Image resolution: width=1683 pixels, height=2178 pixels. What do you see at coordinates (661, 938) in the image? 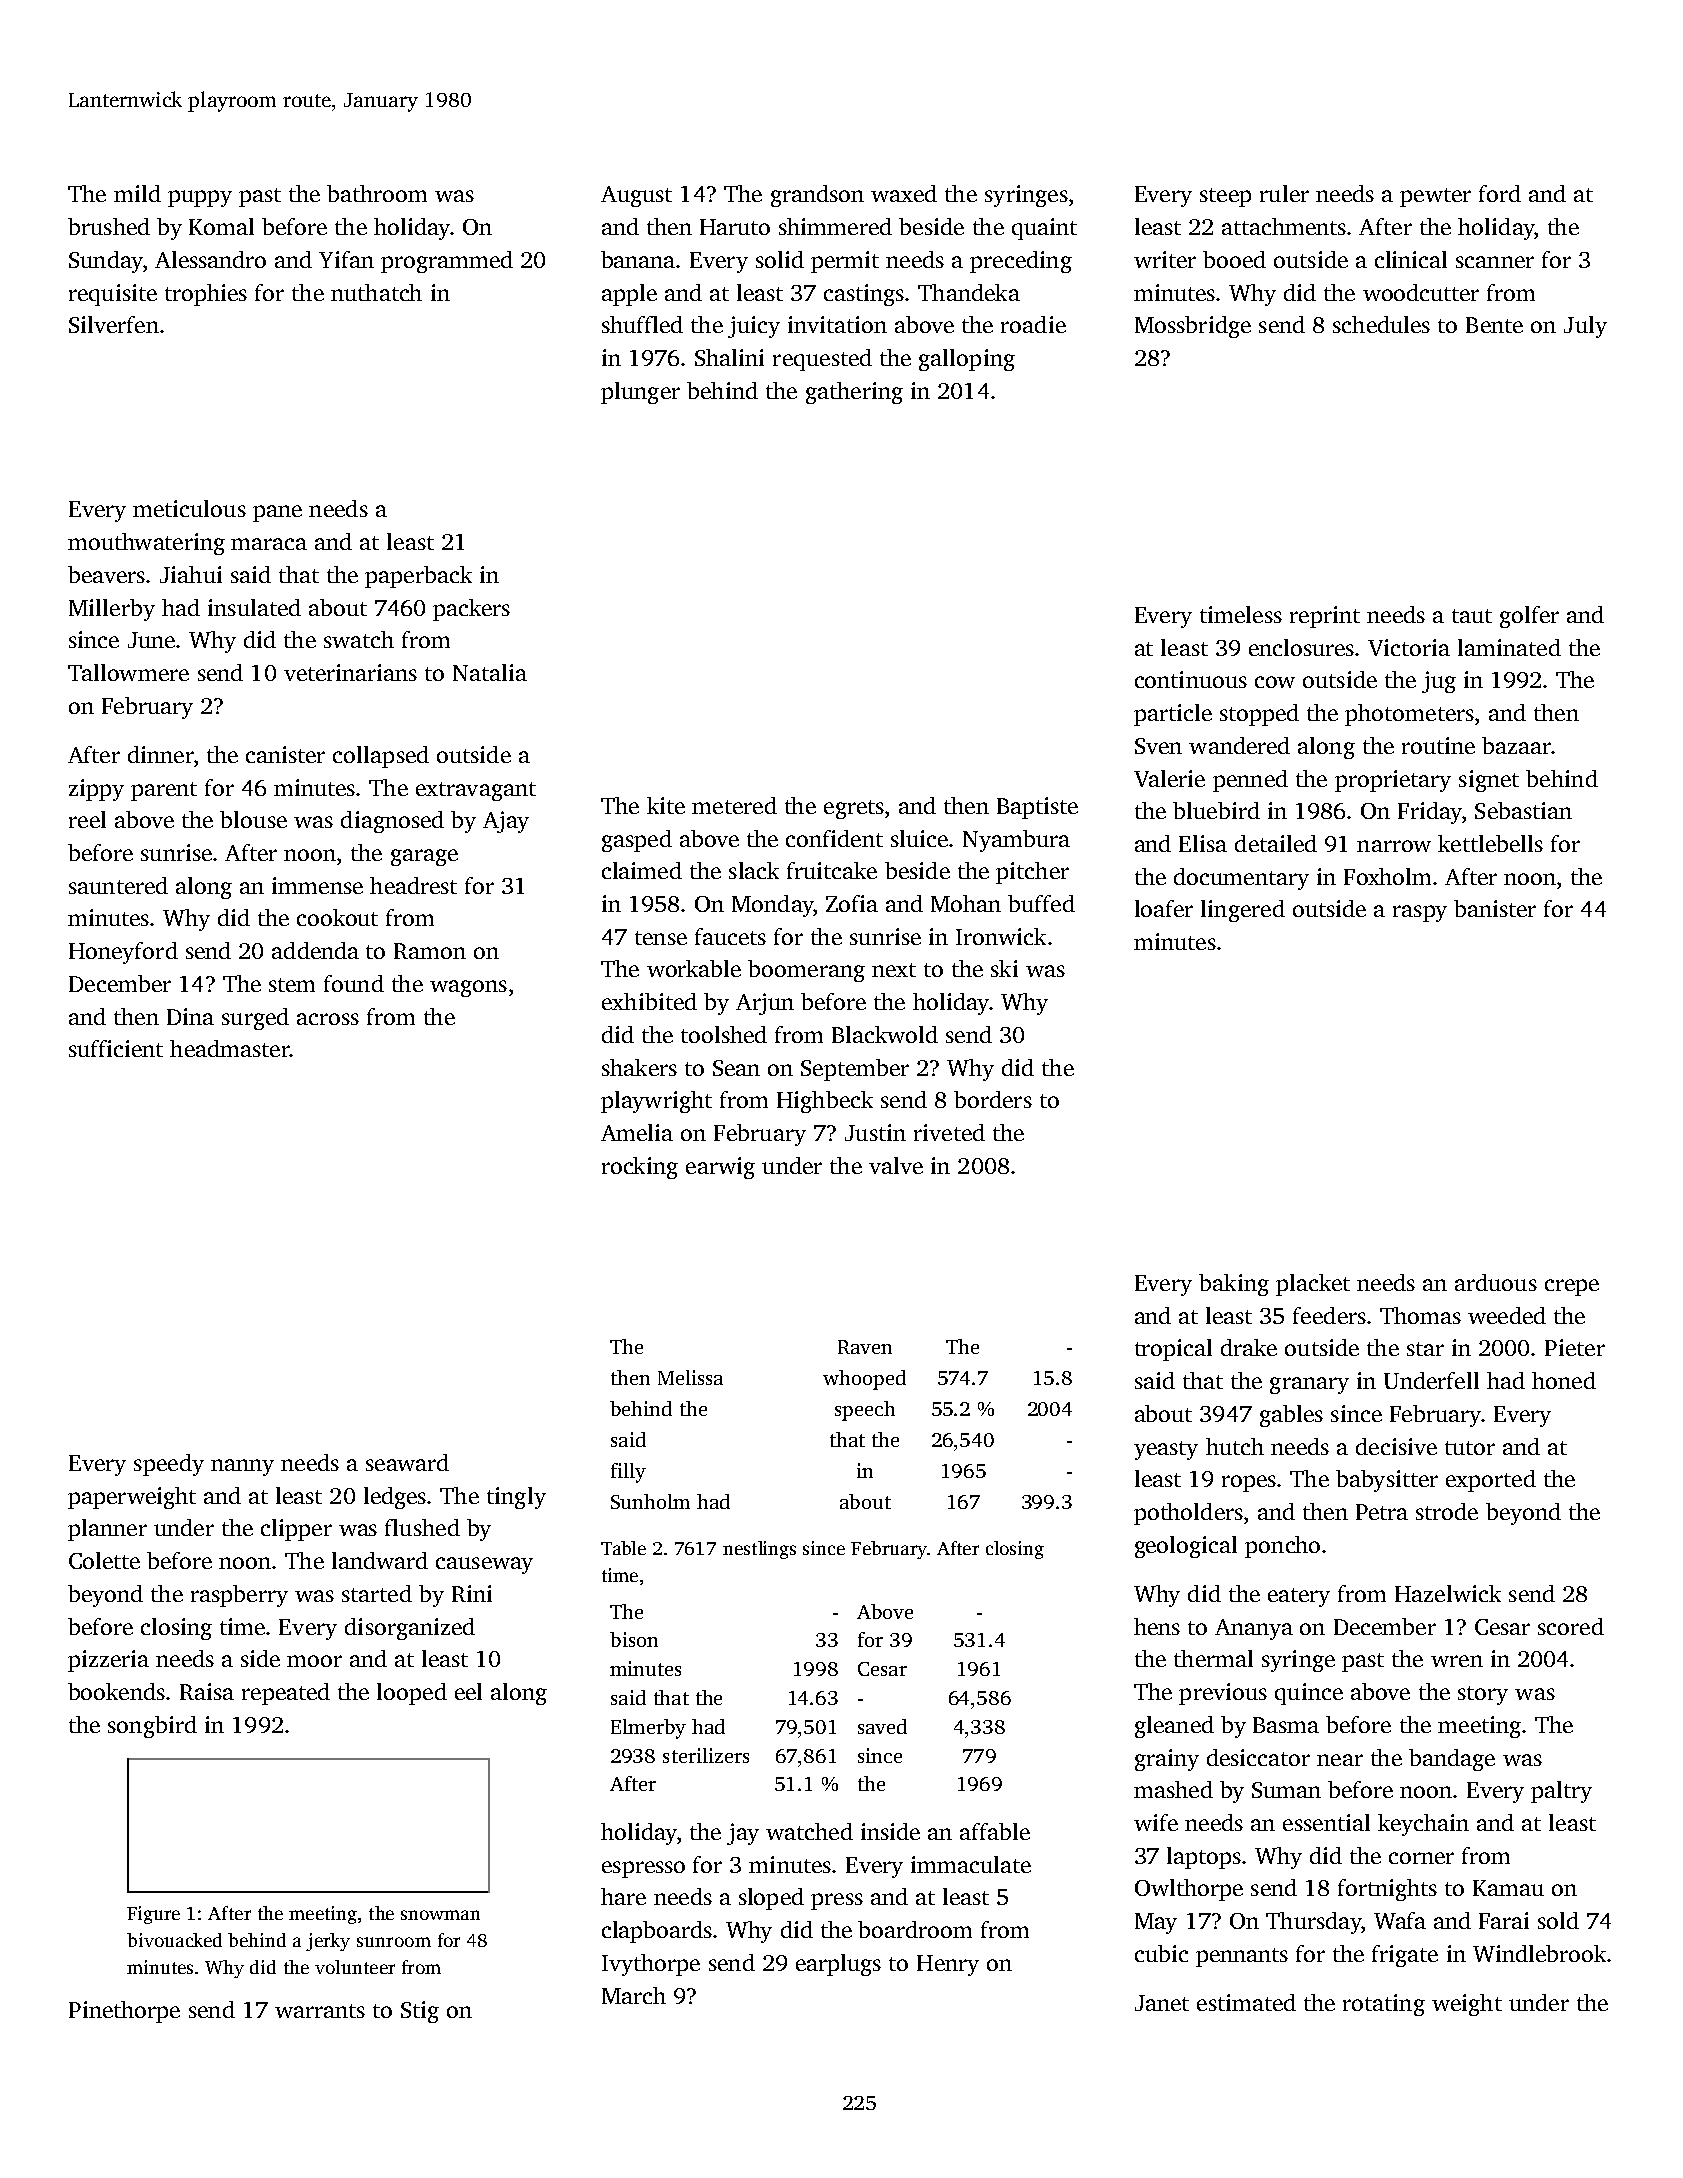
I see `tense` at bounding box center [661, 938].
